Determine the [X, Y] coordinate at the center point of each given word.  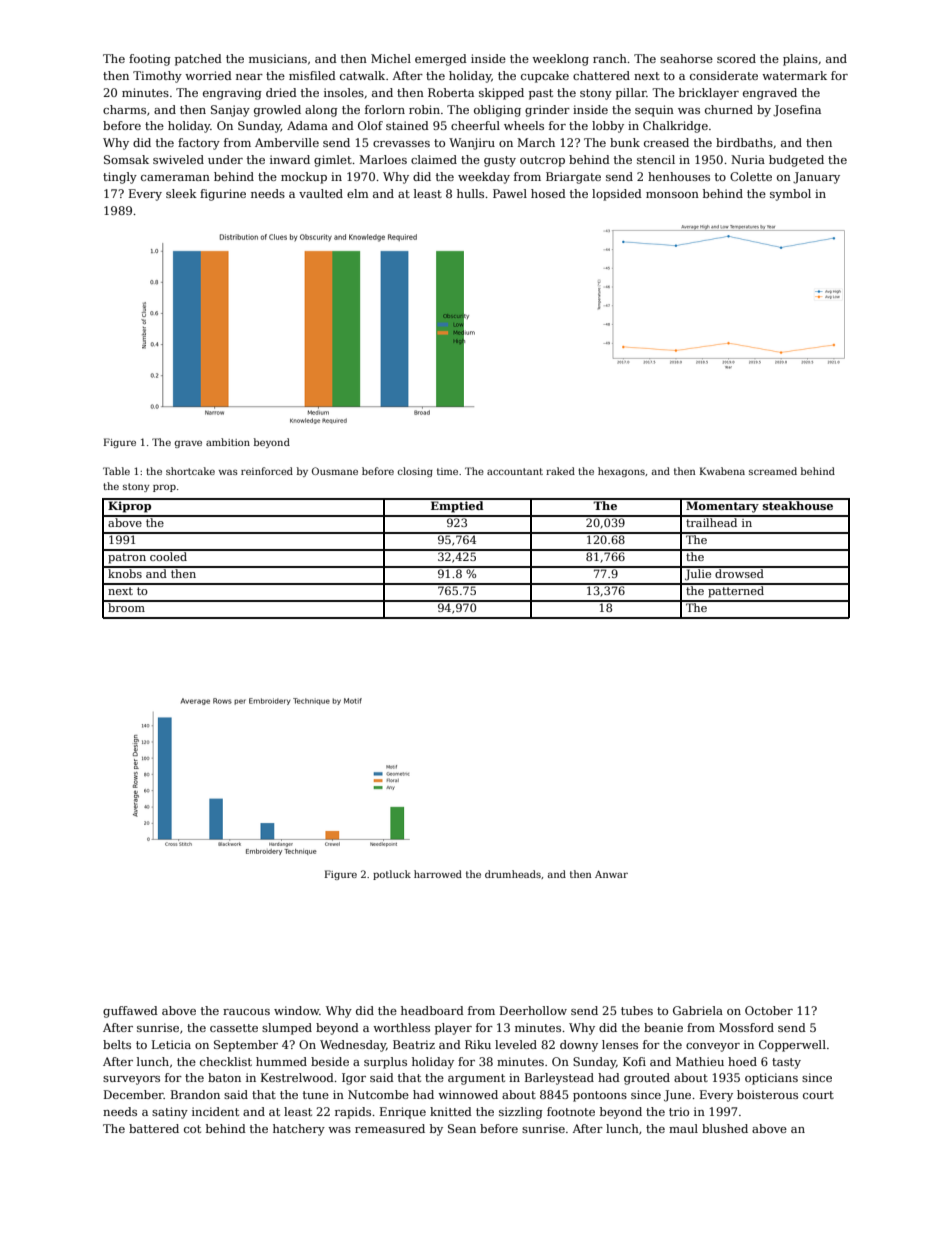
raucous [246, 1012]
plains [800, 60]
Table [116, 471]
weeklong [560, 60]
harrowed [438, 874]
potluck [392, 875]
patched [198, 60]
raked [560, 471]
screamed [773, 471]
